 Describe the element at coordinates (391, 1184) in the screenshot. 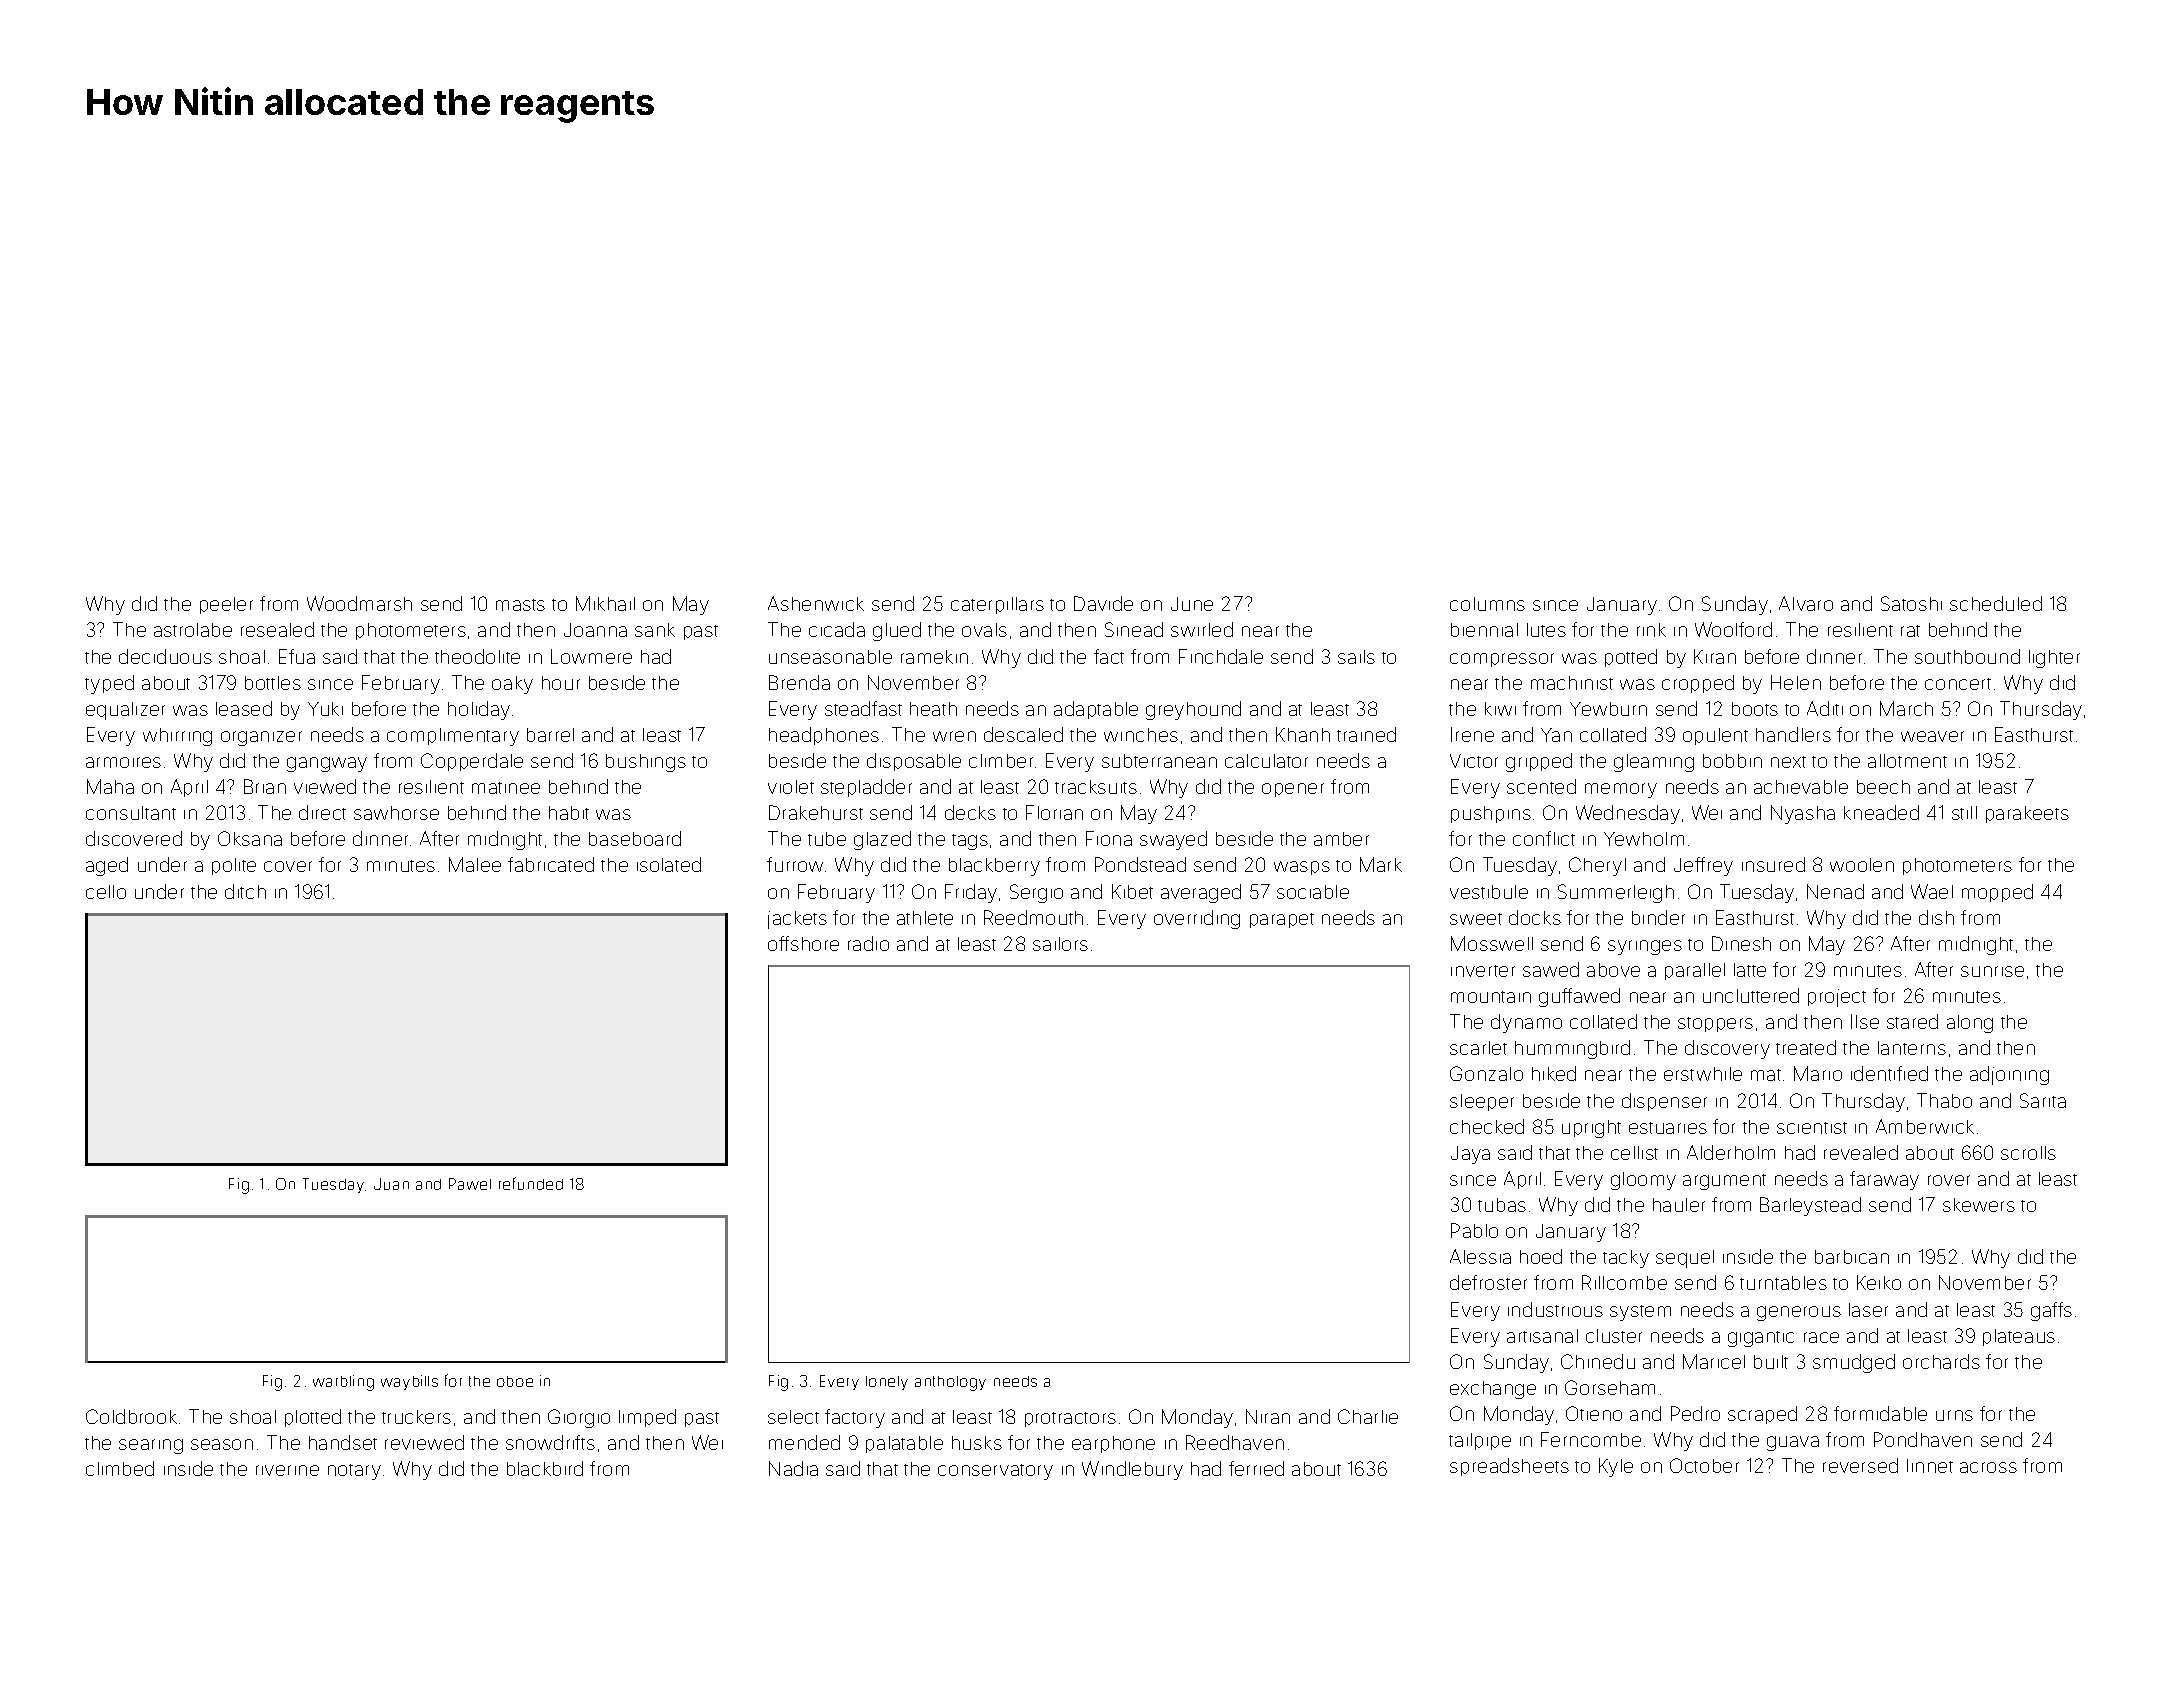

I see `Juan` at that location.
